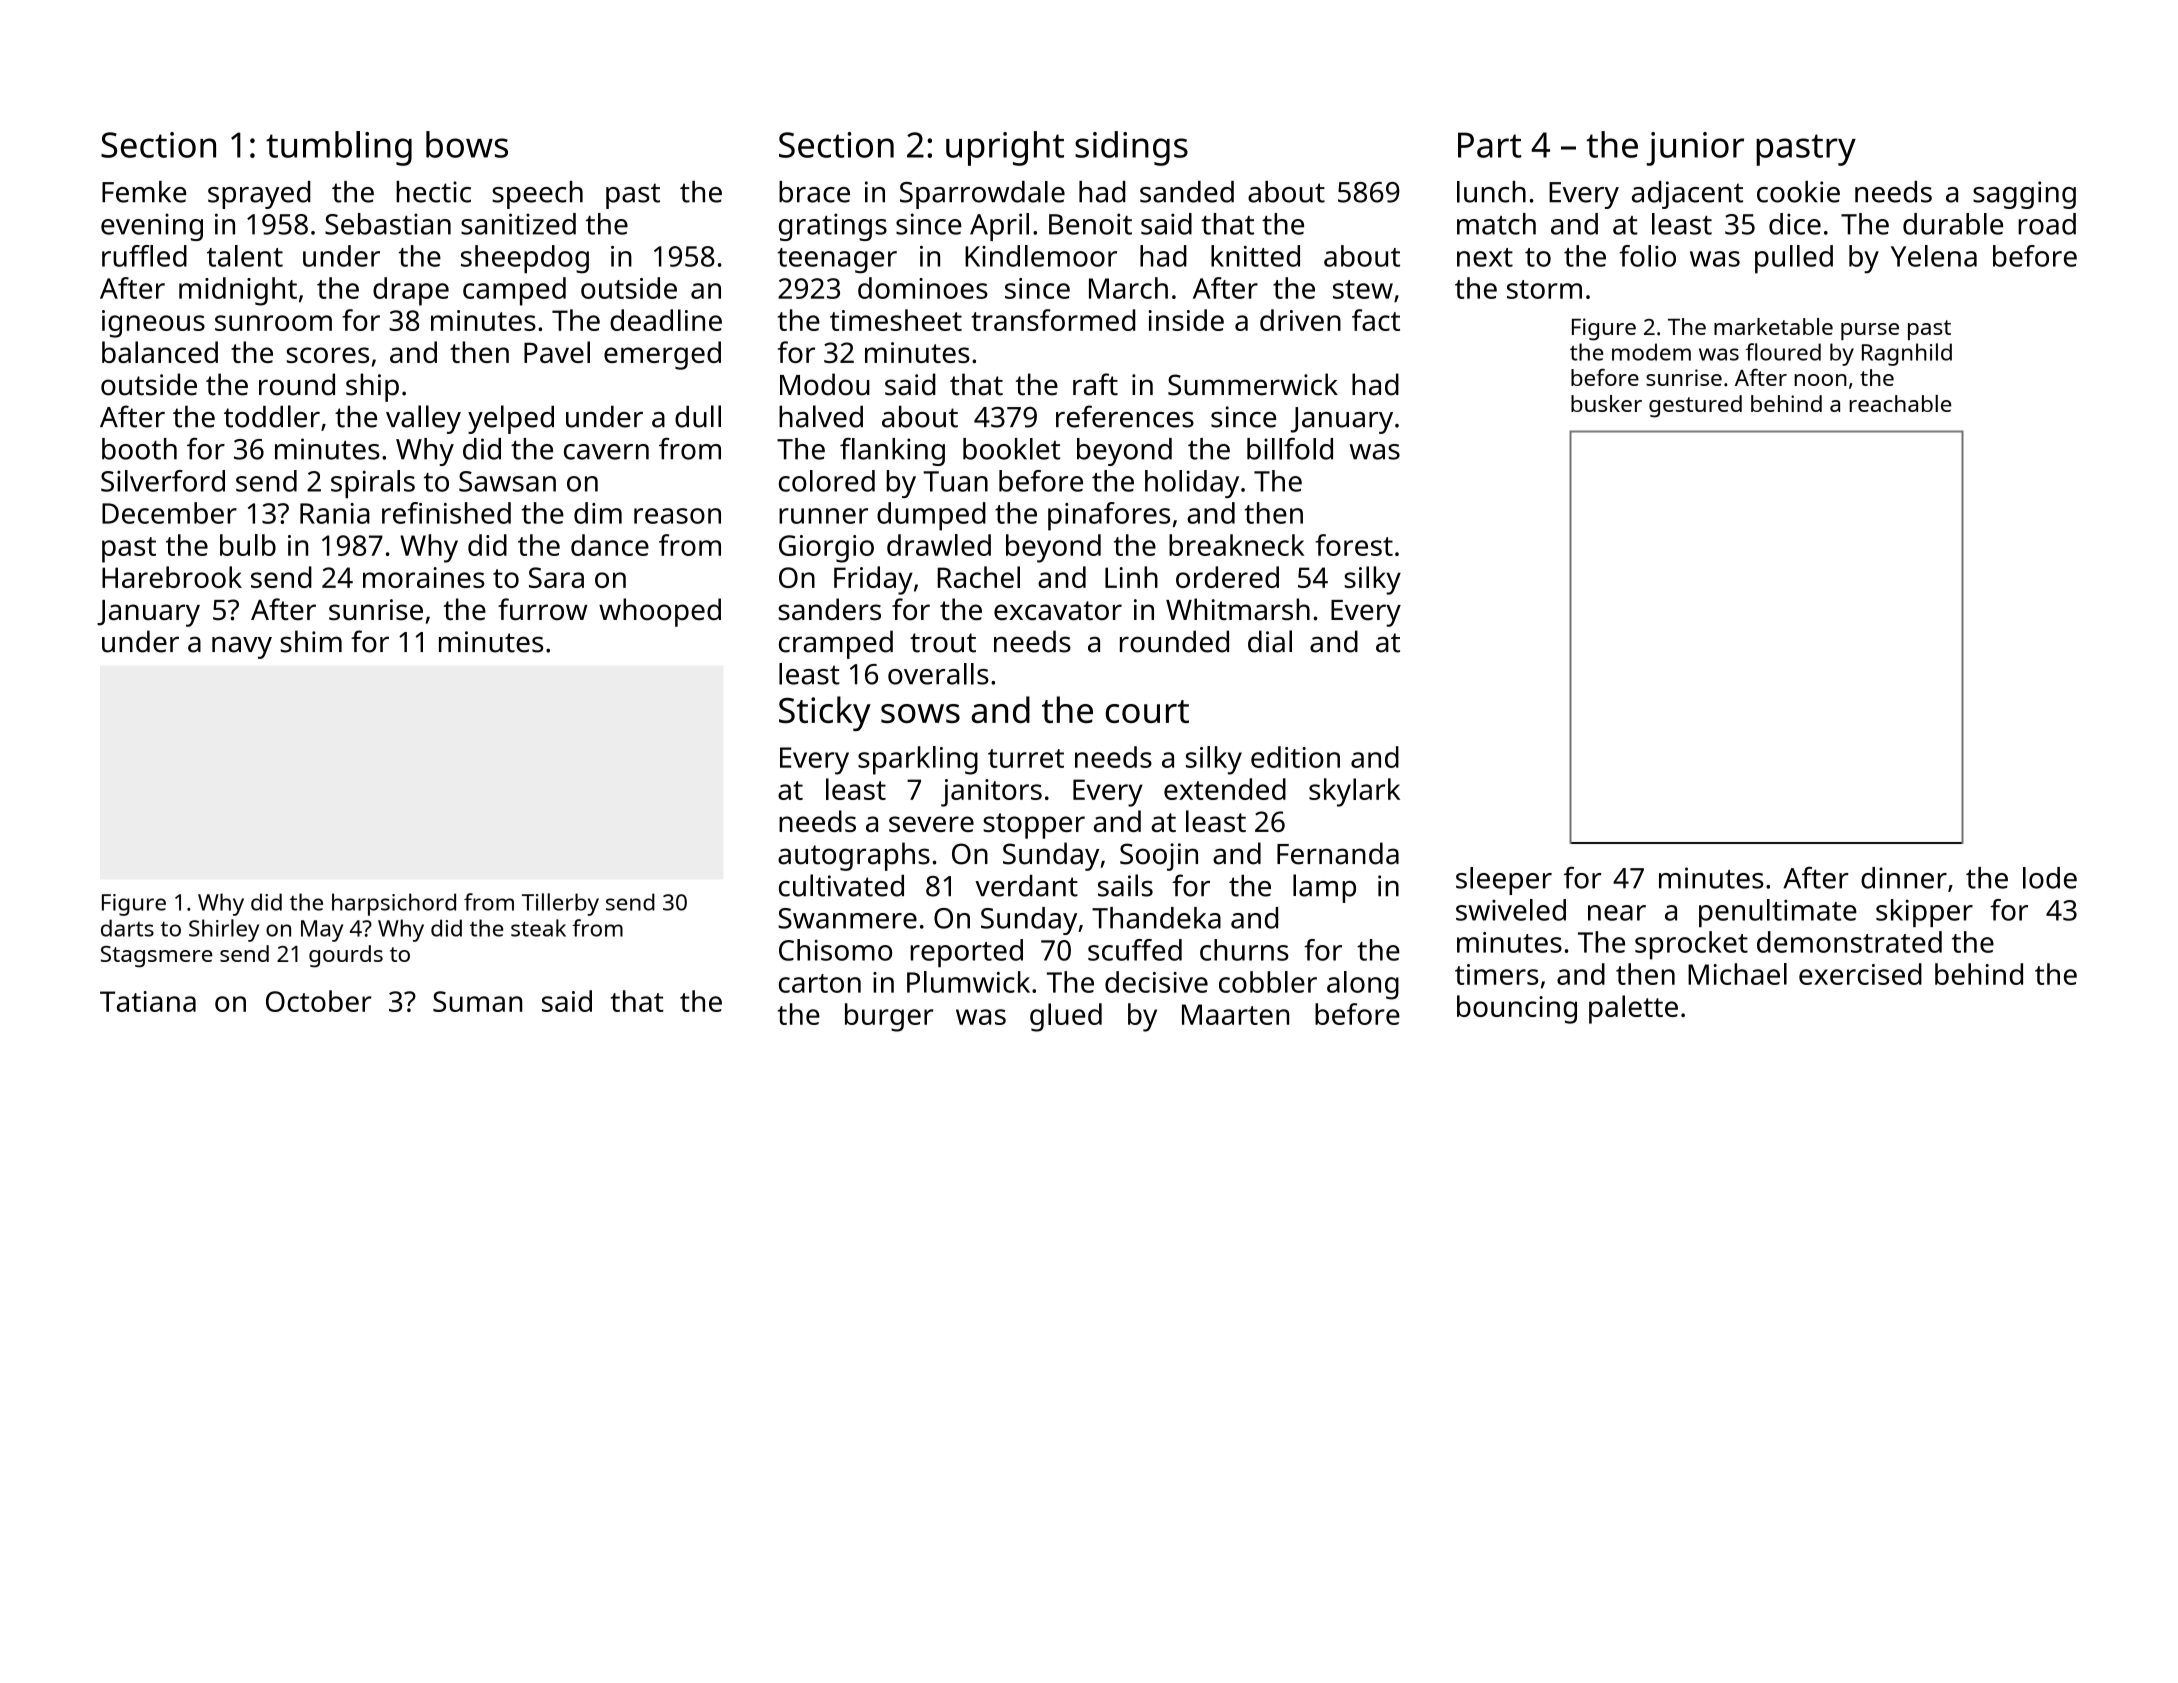 The height and width of the screenshot is (1683, 2178). Describe the element at coordinates (525, 259) in the screenshot. I see `sheepdog` at that location.
